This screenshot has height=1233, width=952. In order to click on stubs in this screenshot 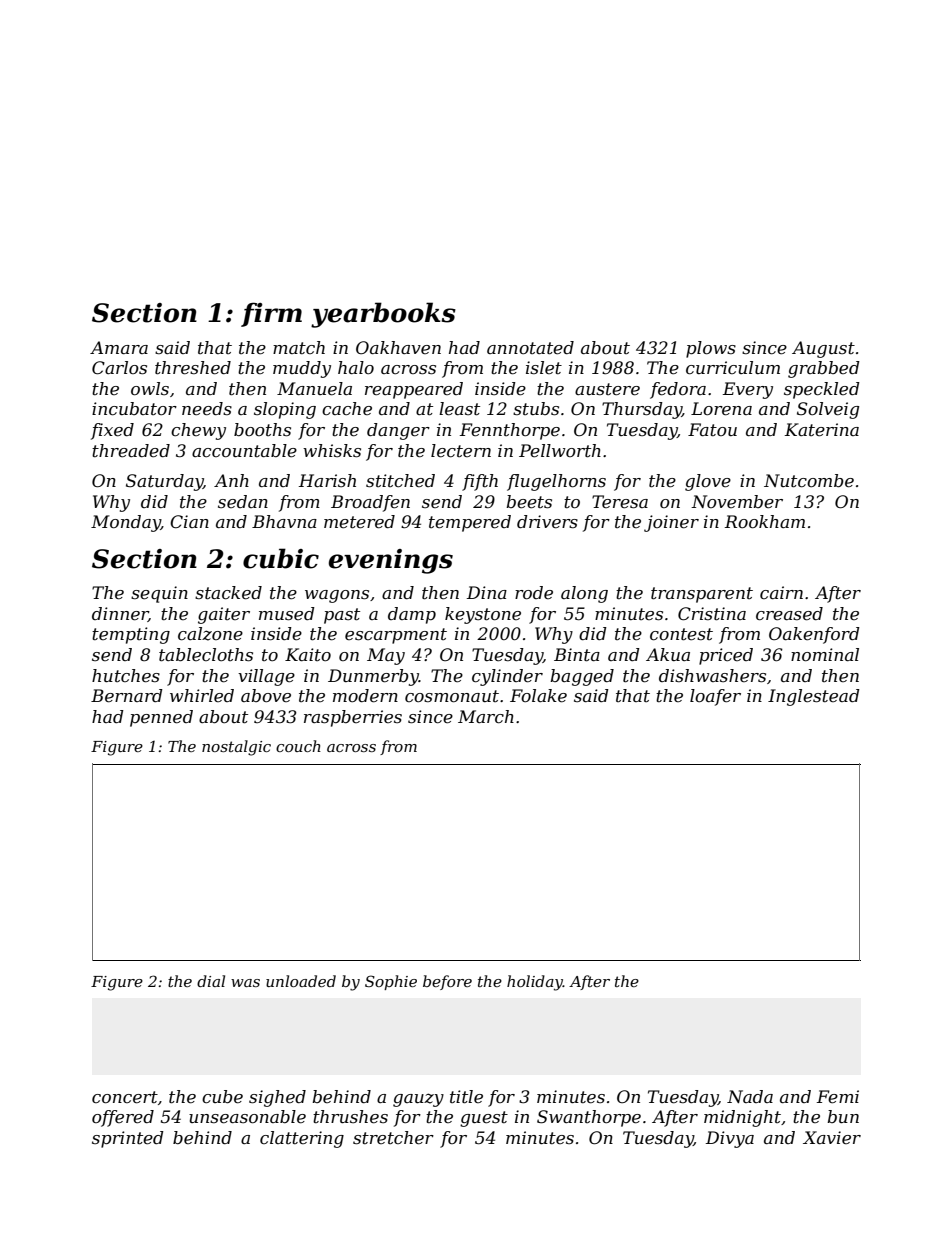, I will do `click(536, 409)`.
